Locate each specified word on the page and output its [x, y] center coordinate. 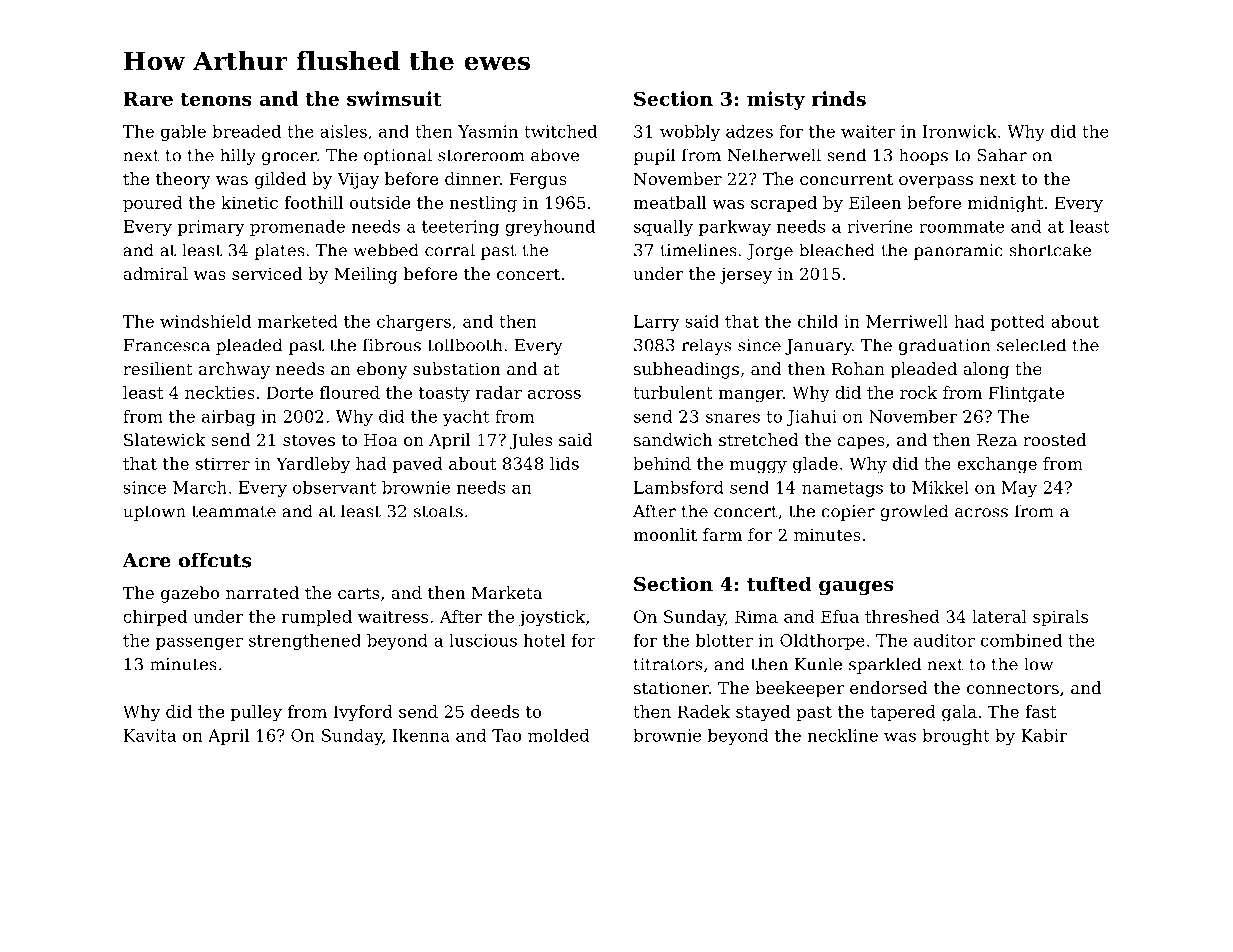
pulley [256, 713]
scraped [784, 204]
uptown [154, 513]
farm [722, 534]
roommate [961, 227]
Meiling [366, 275]
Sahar [1002, 155]
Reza [997, 440]
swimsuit [394, 98]
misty [776, 100]
